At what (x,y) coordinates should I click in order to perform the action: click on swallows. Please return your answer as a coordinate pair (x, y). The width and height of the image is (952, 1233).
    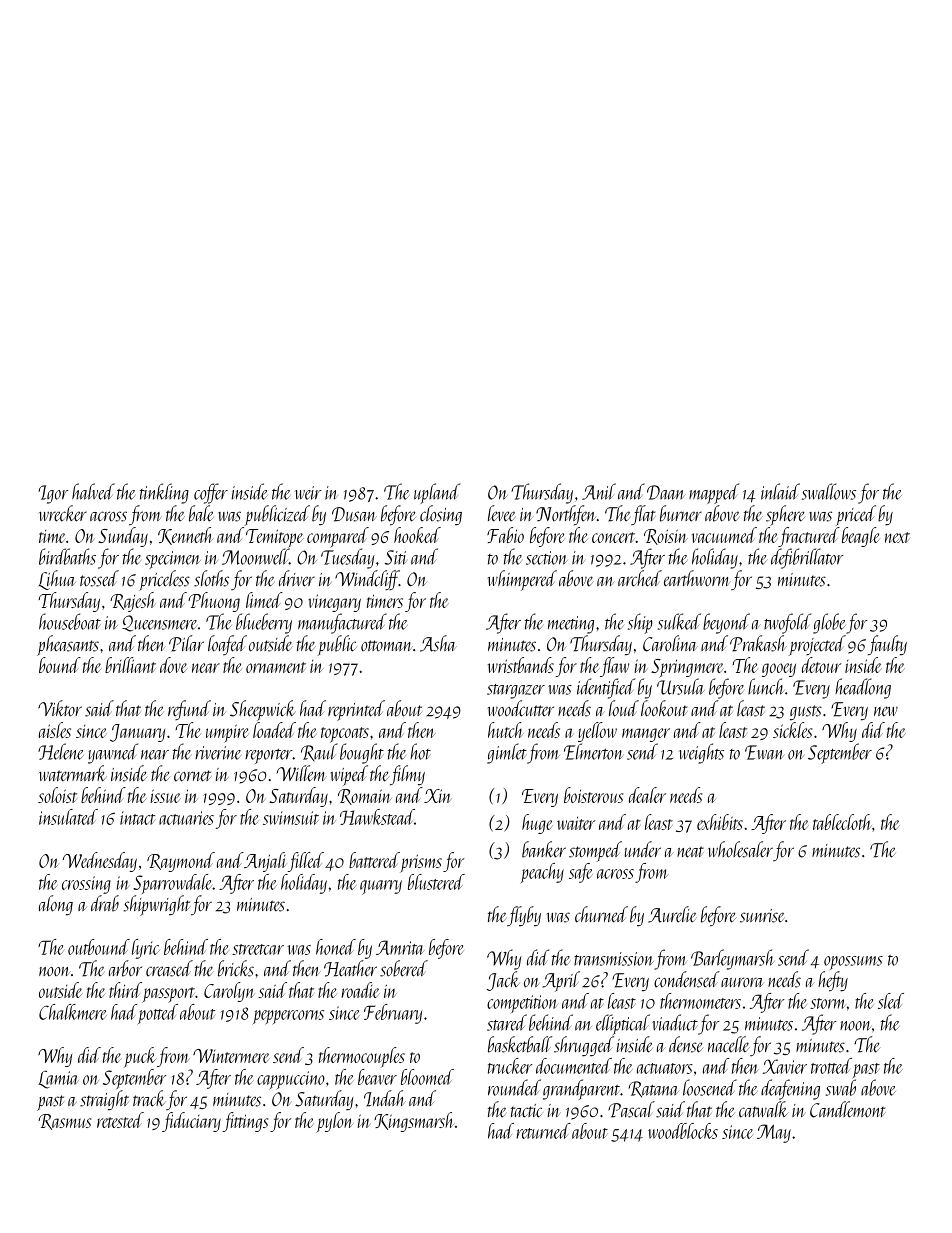
    Looking at the image, I should click on (829, 491).
